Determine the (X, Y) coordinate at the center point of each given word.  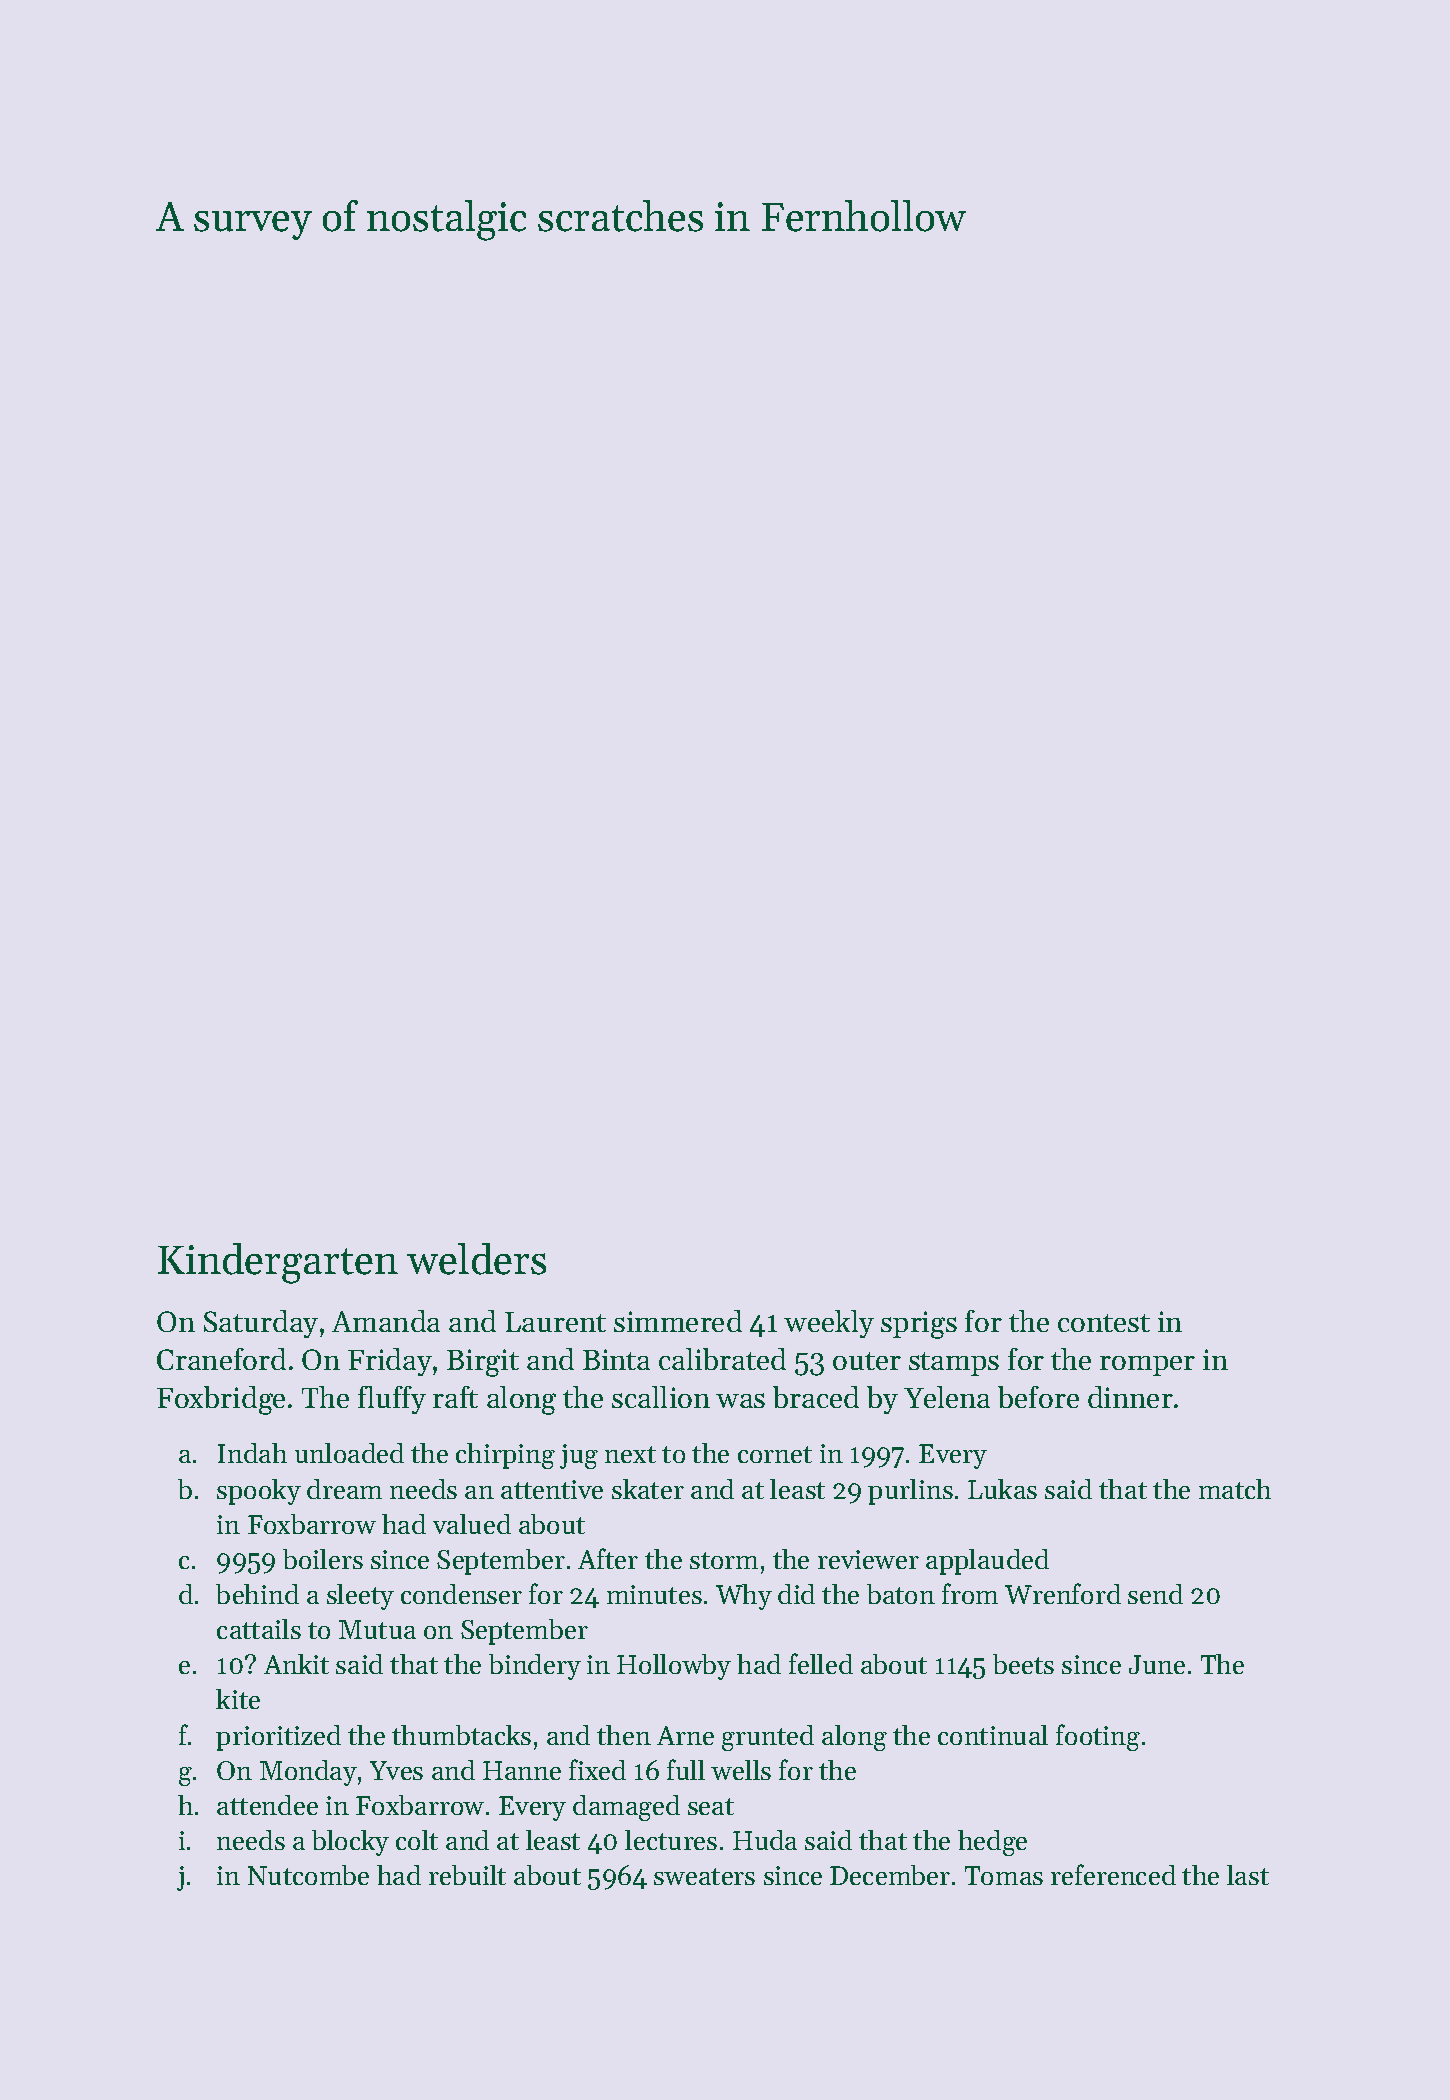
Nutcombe (308, 1875)
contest (1104, 1323)
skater (648, 1489)
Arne (685, 1735)
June (1157, 1664)
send (1155, 1594)
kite (238, 1699)
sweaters (704, 1876)
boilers (323, 1559)
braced (816, 1397)
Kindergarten (278, 1263)
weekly (829, 1324)
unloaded (349, 1453)
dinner (1130, 1397)
